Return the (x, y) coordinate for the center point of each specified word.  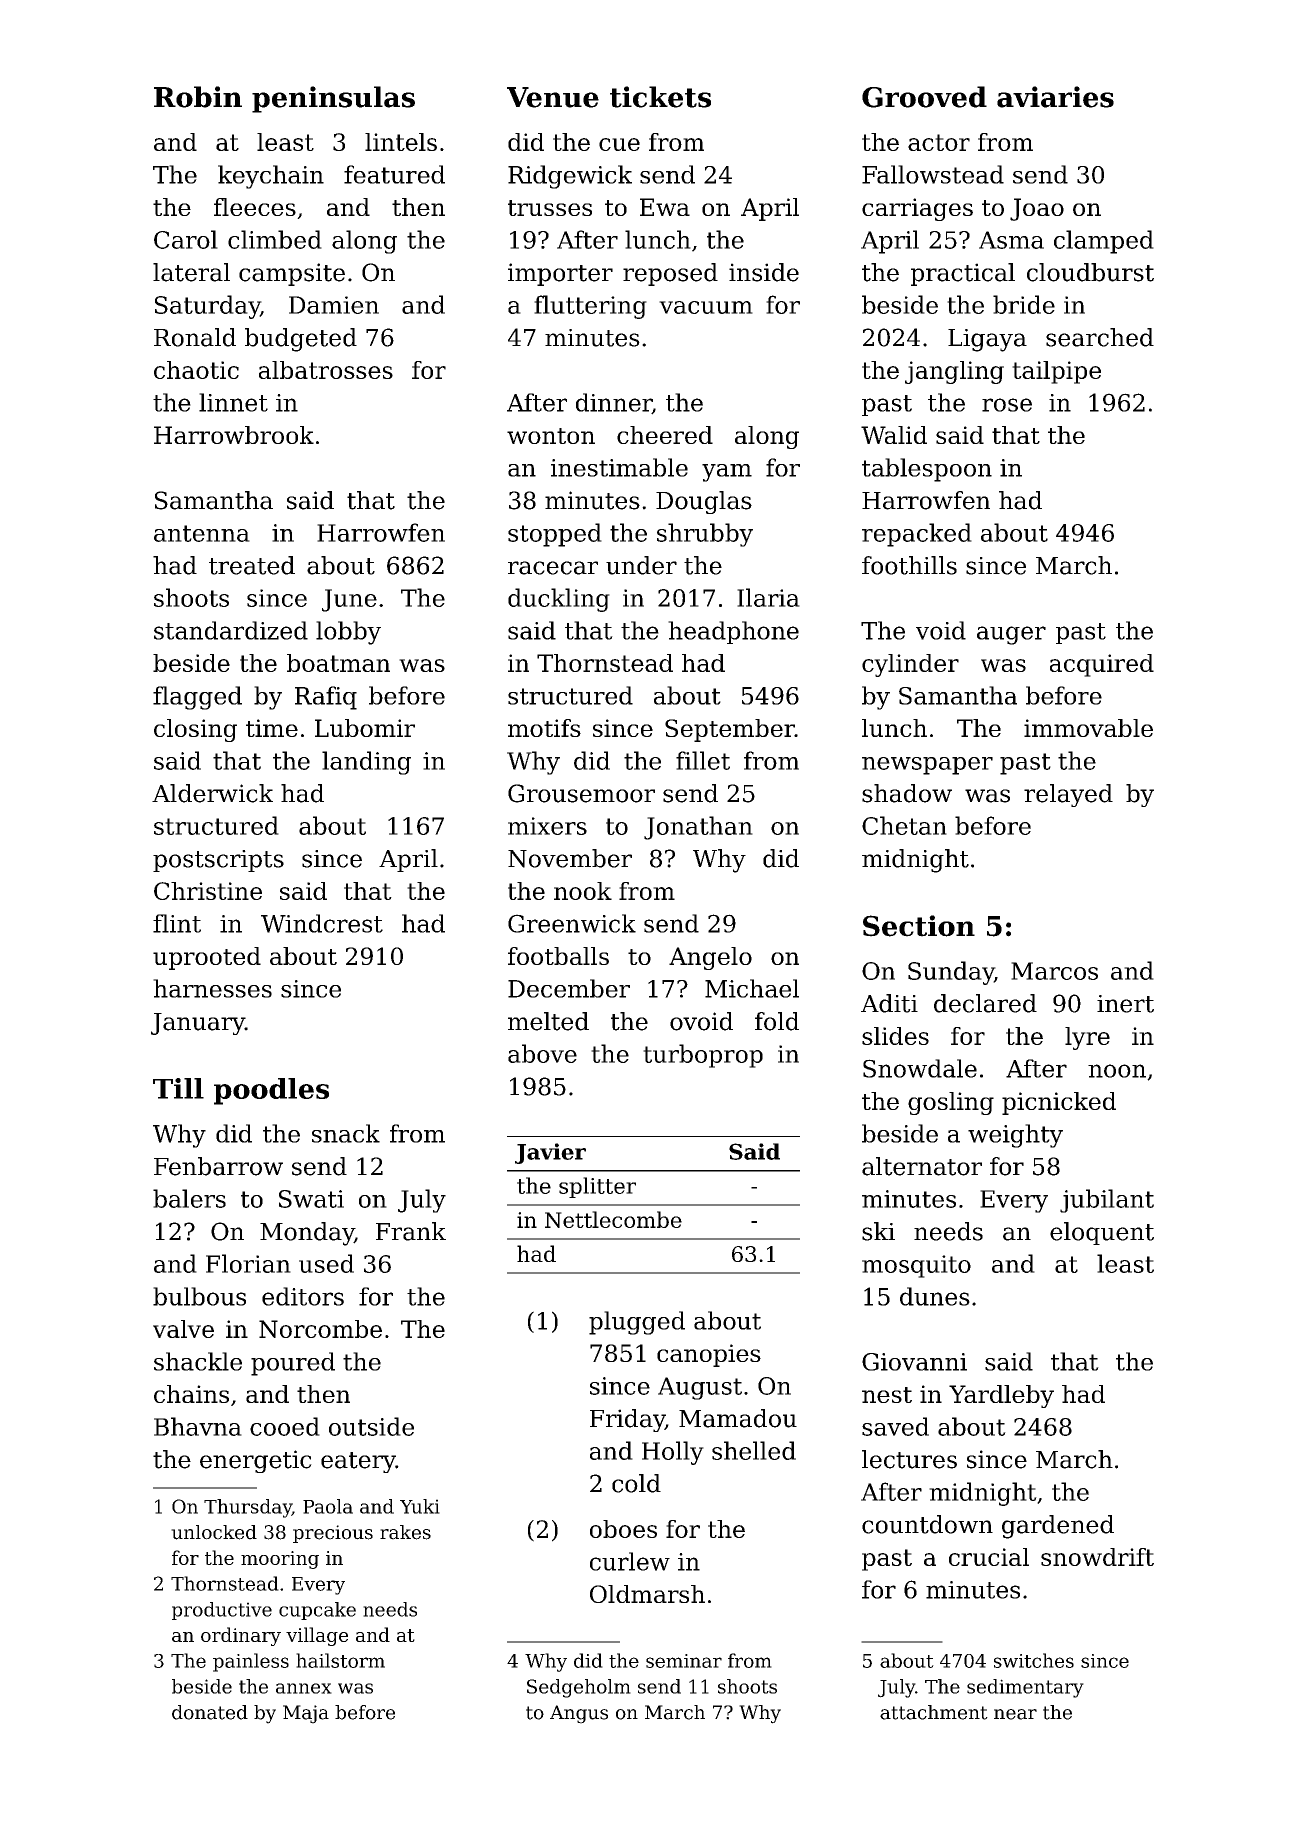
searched (1100, 337)
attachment (934, 1712)
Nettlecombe (613, 1219)
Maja (306, 1714)
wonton (551, 436)
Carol (186, 239)
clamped (1104, 242)
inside (764, 272)
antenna (202, 533)
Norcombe (320, 1329)
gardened (1058, 1527)
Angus (579, 1714)
